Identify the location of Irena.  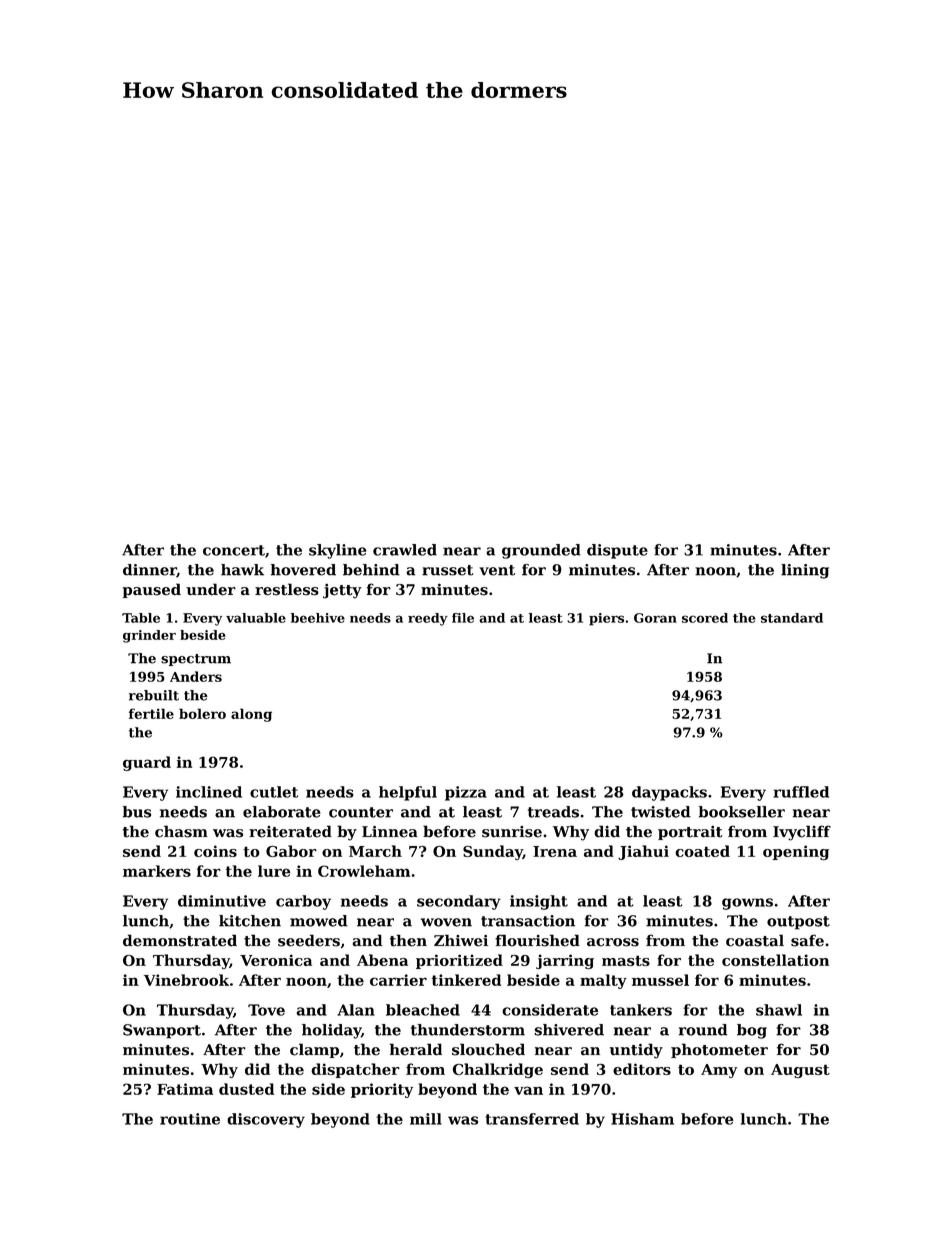
(555, 851).
